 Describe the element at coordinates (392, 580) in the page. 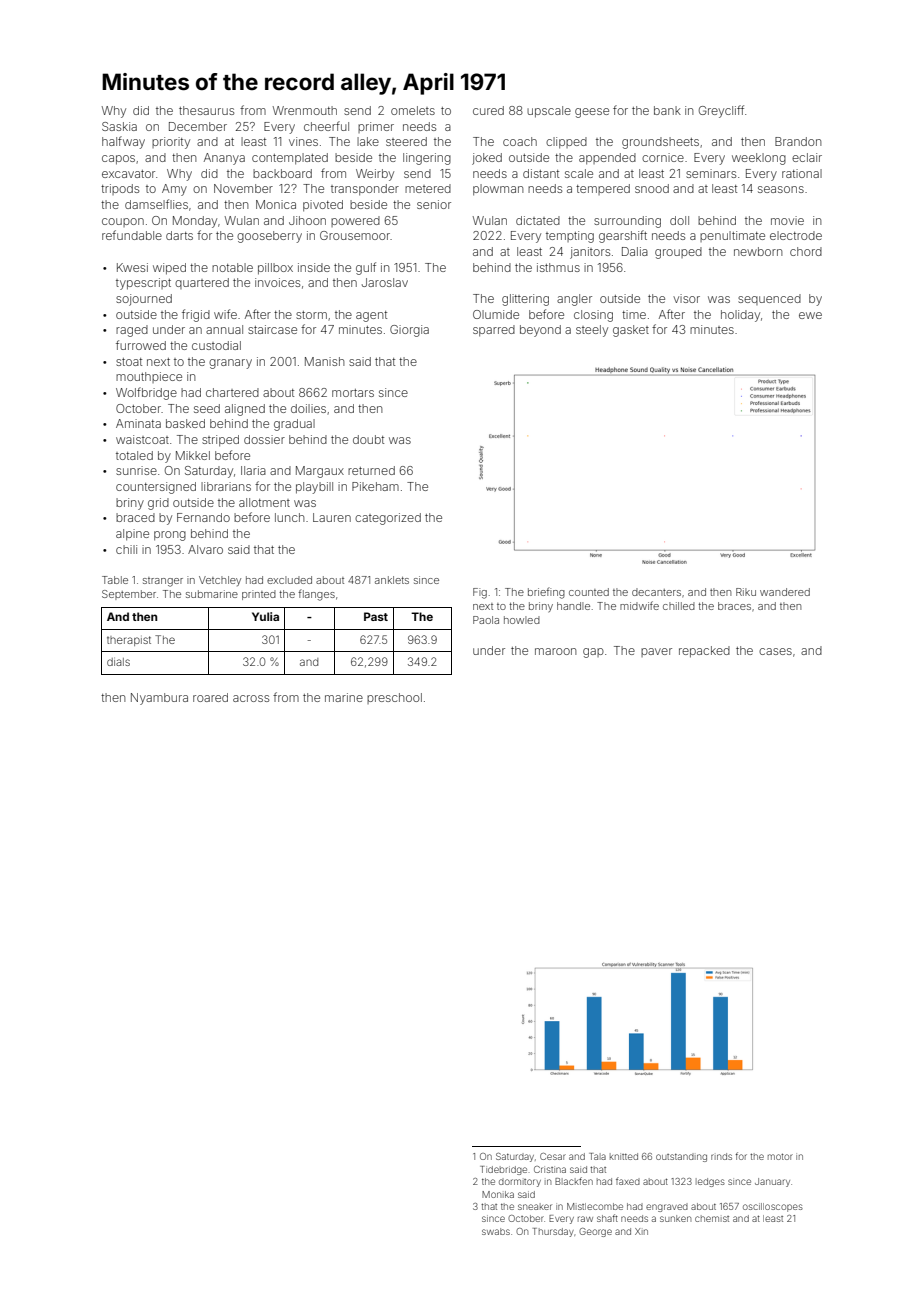

I see `anklets` at that location.
